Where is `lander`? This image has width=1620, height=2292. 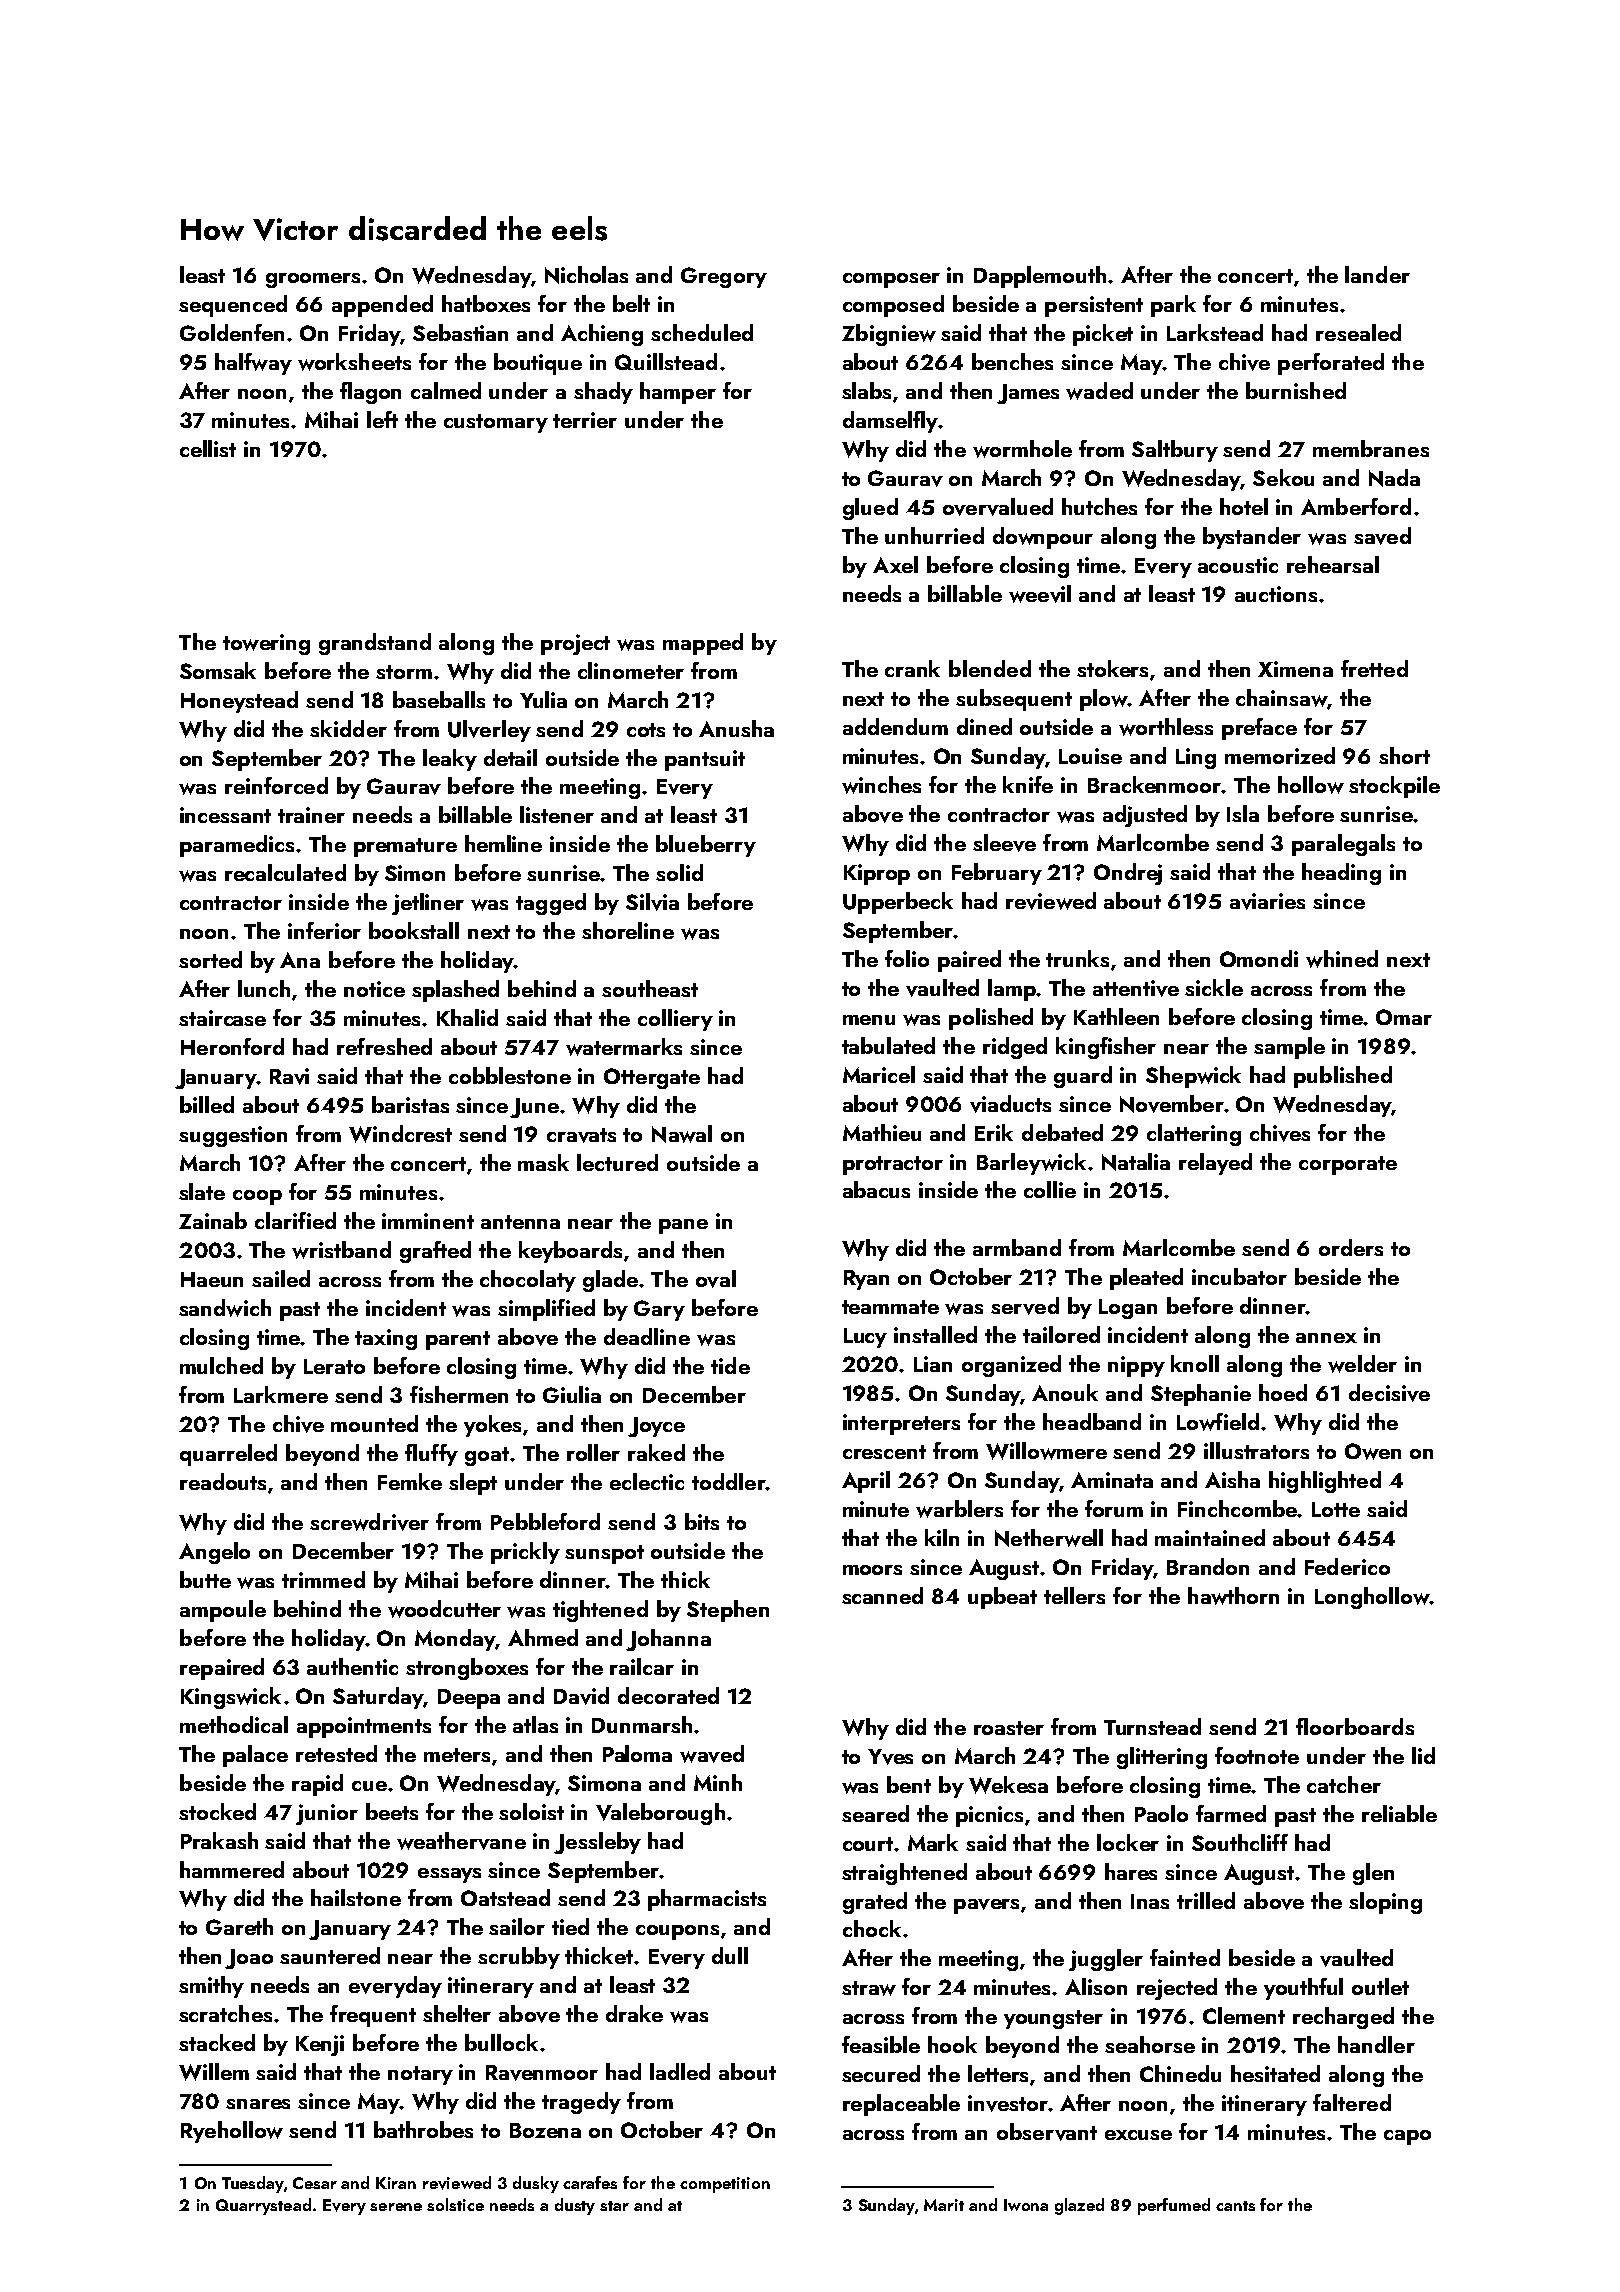 lander is located at coordinates (1377, 274).
